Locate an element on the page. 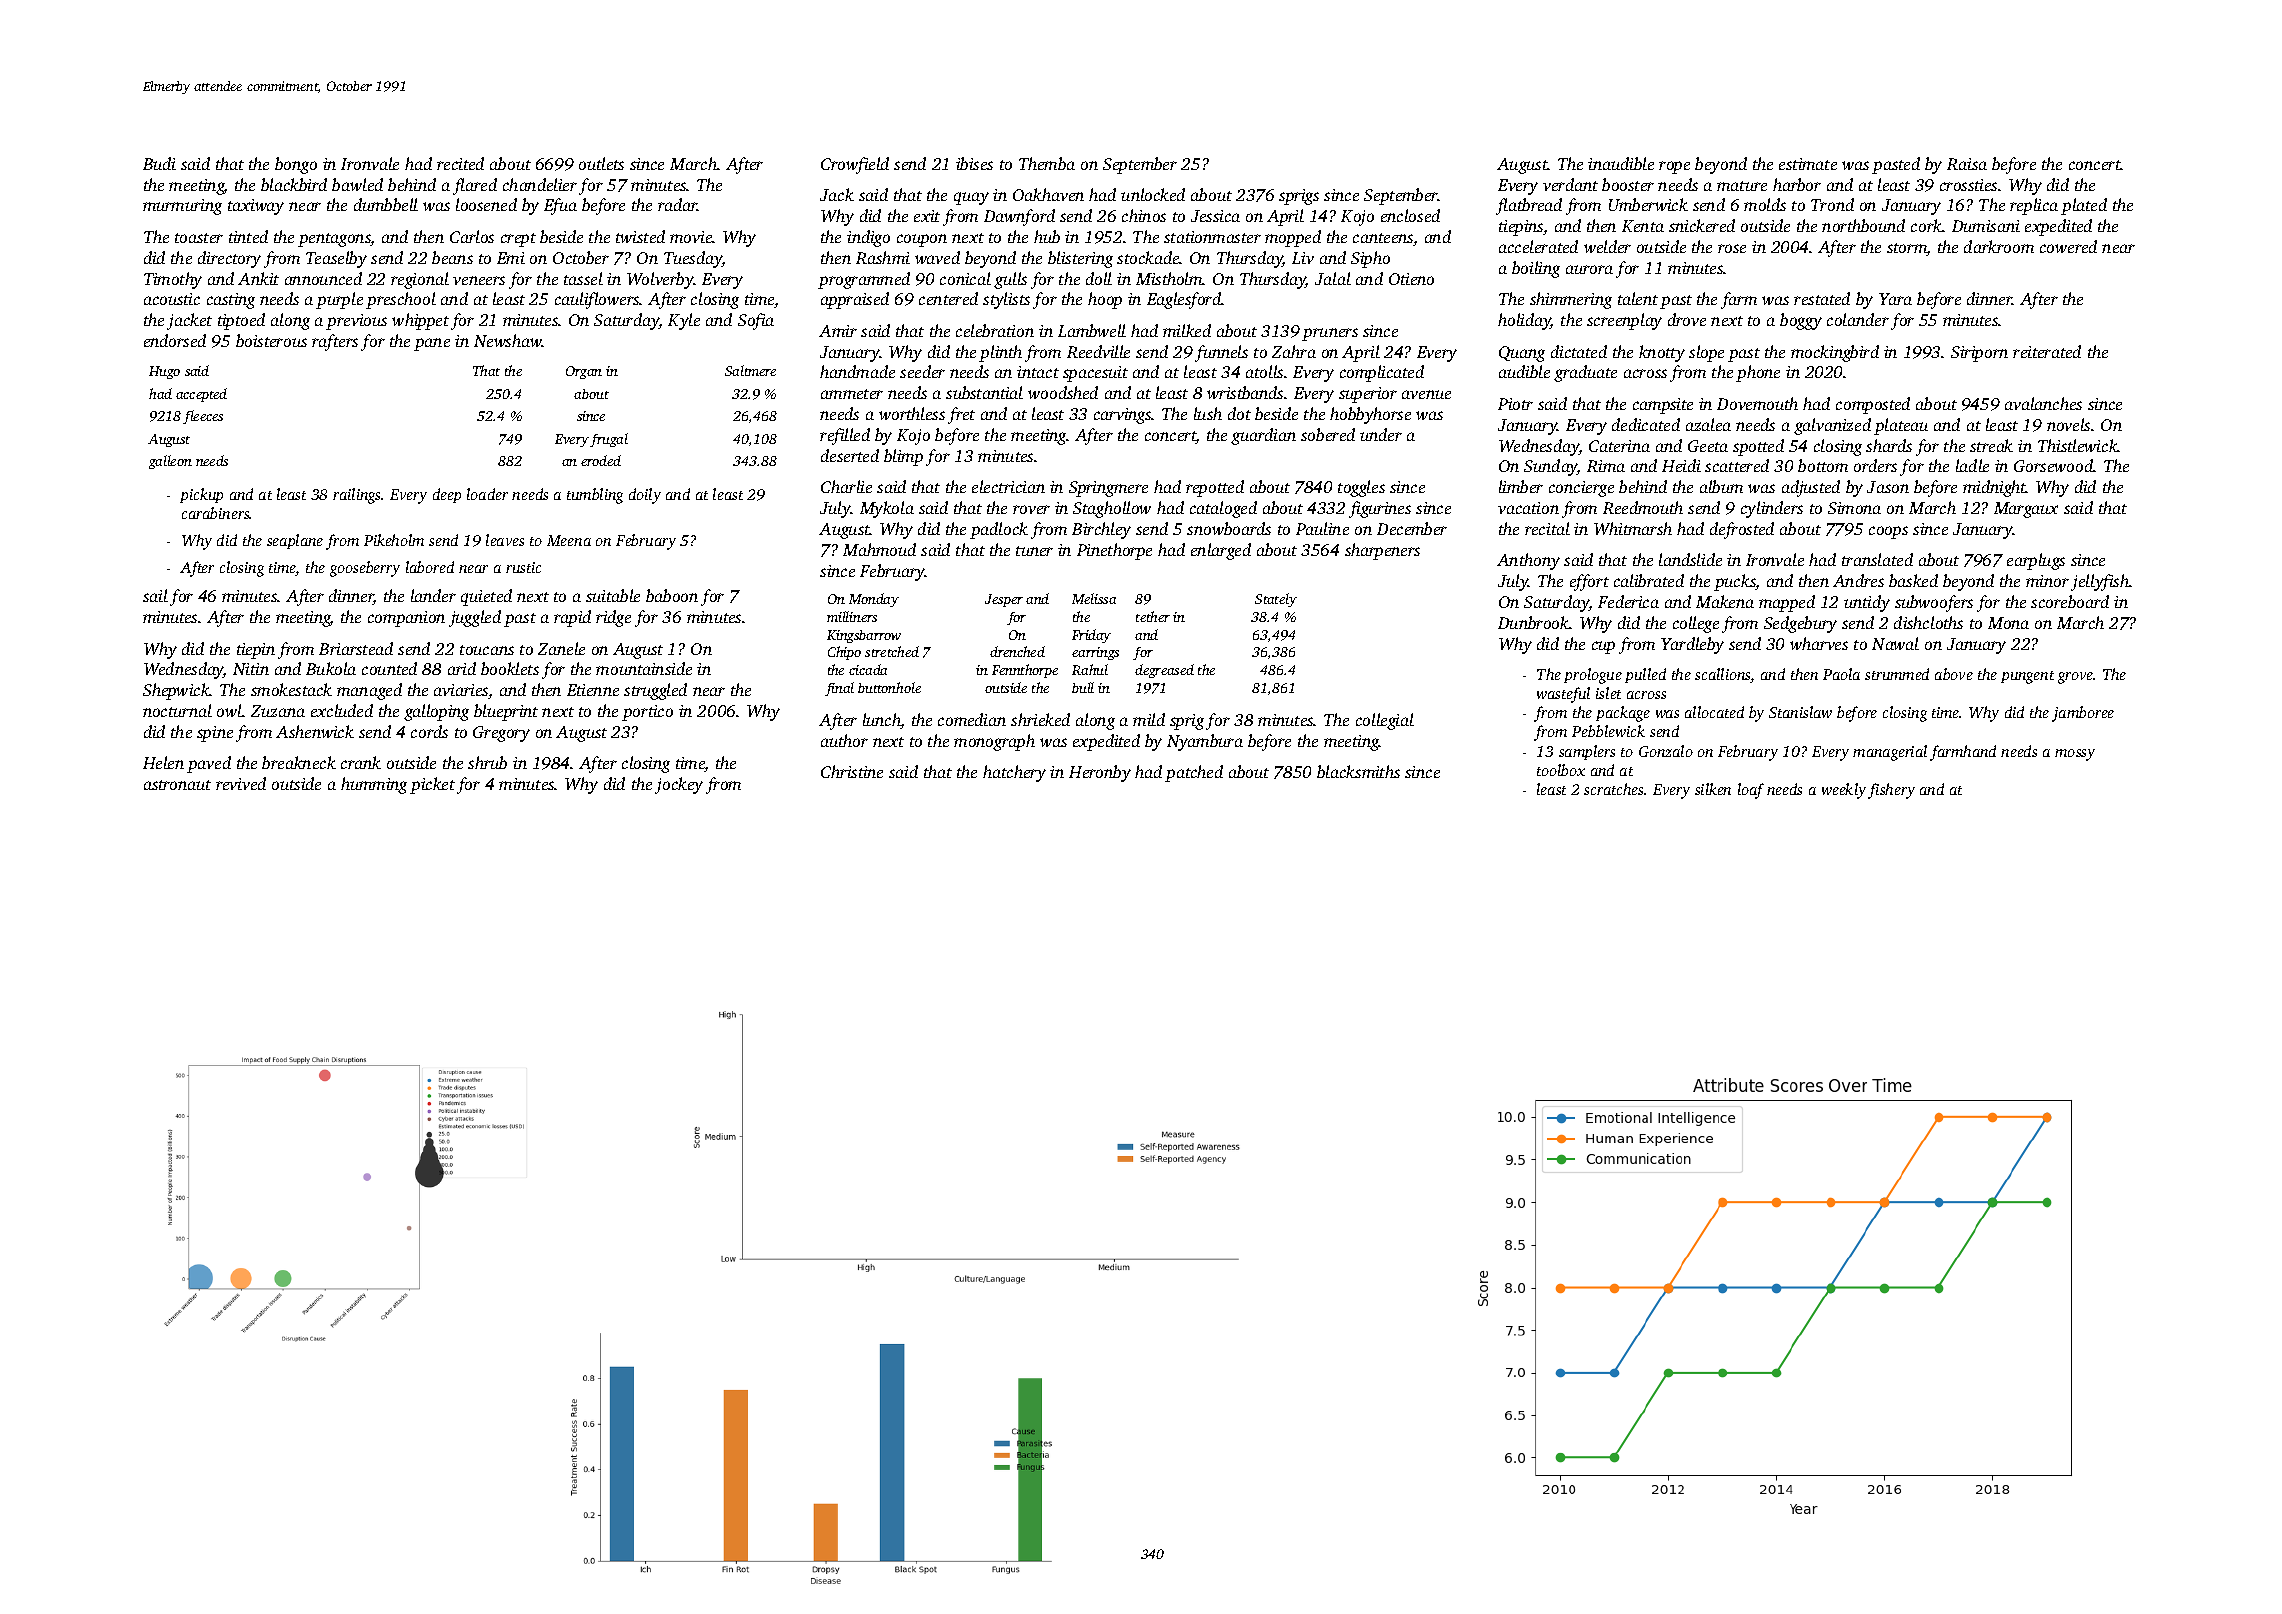 The image size is (2282, 1614). Efua is located at coordinates (560, 206).
